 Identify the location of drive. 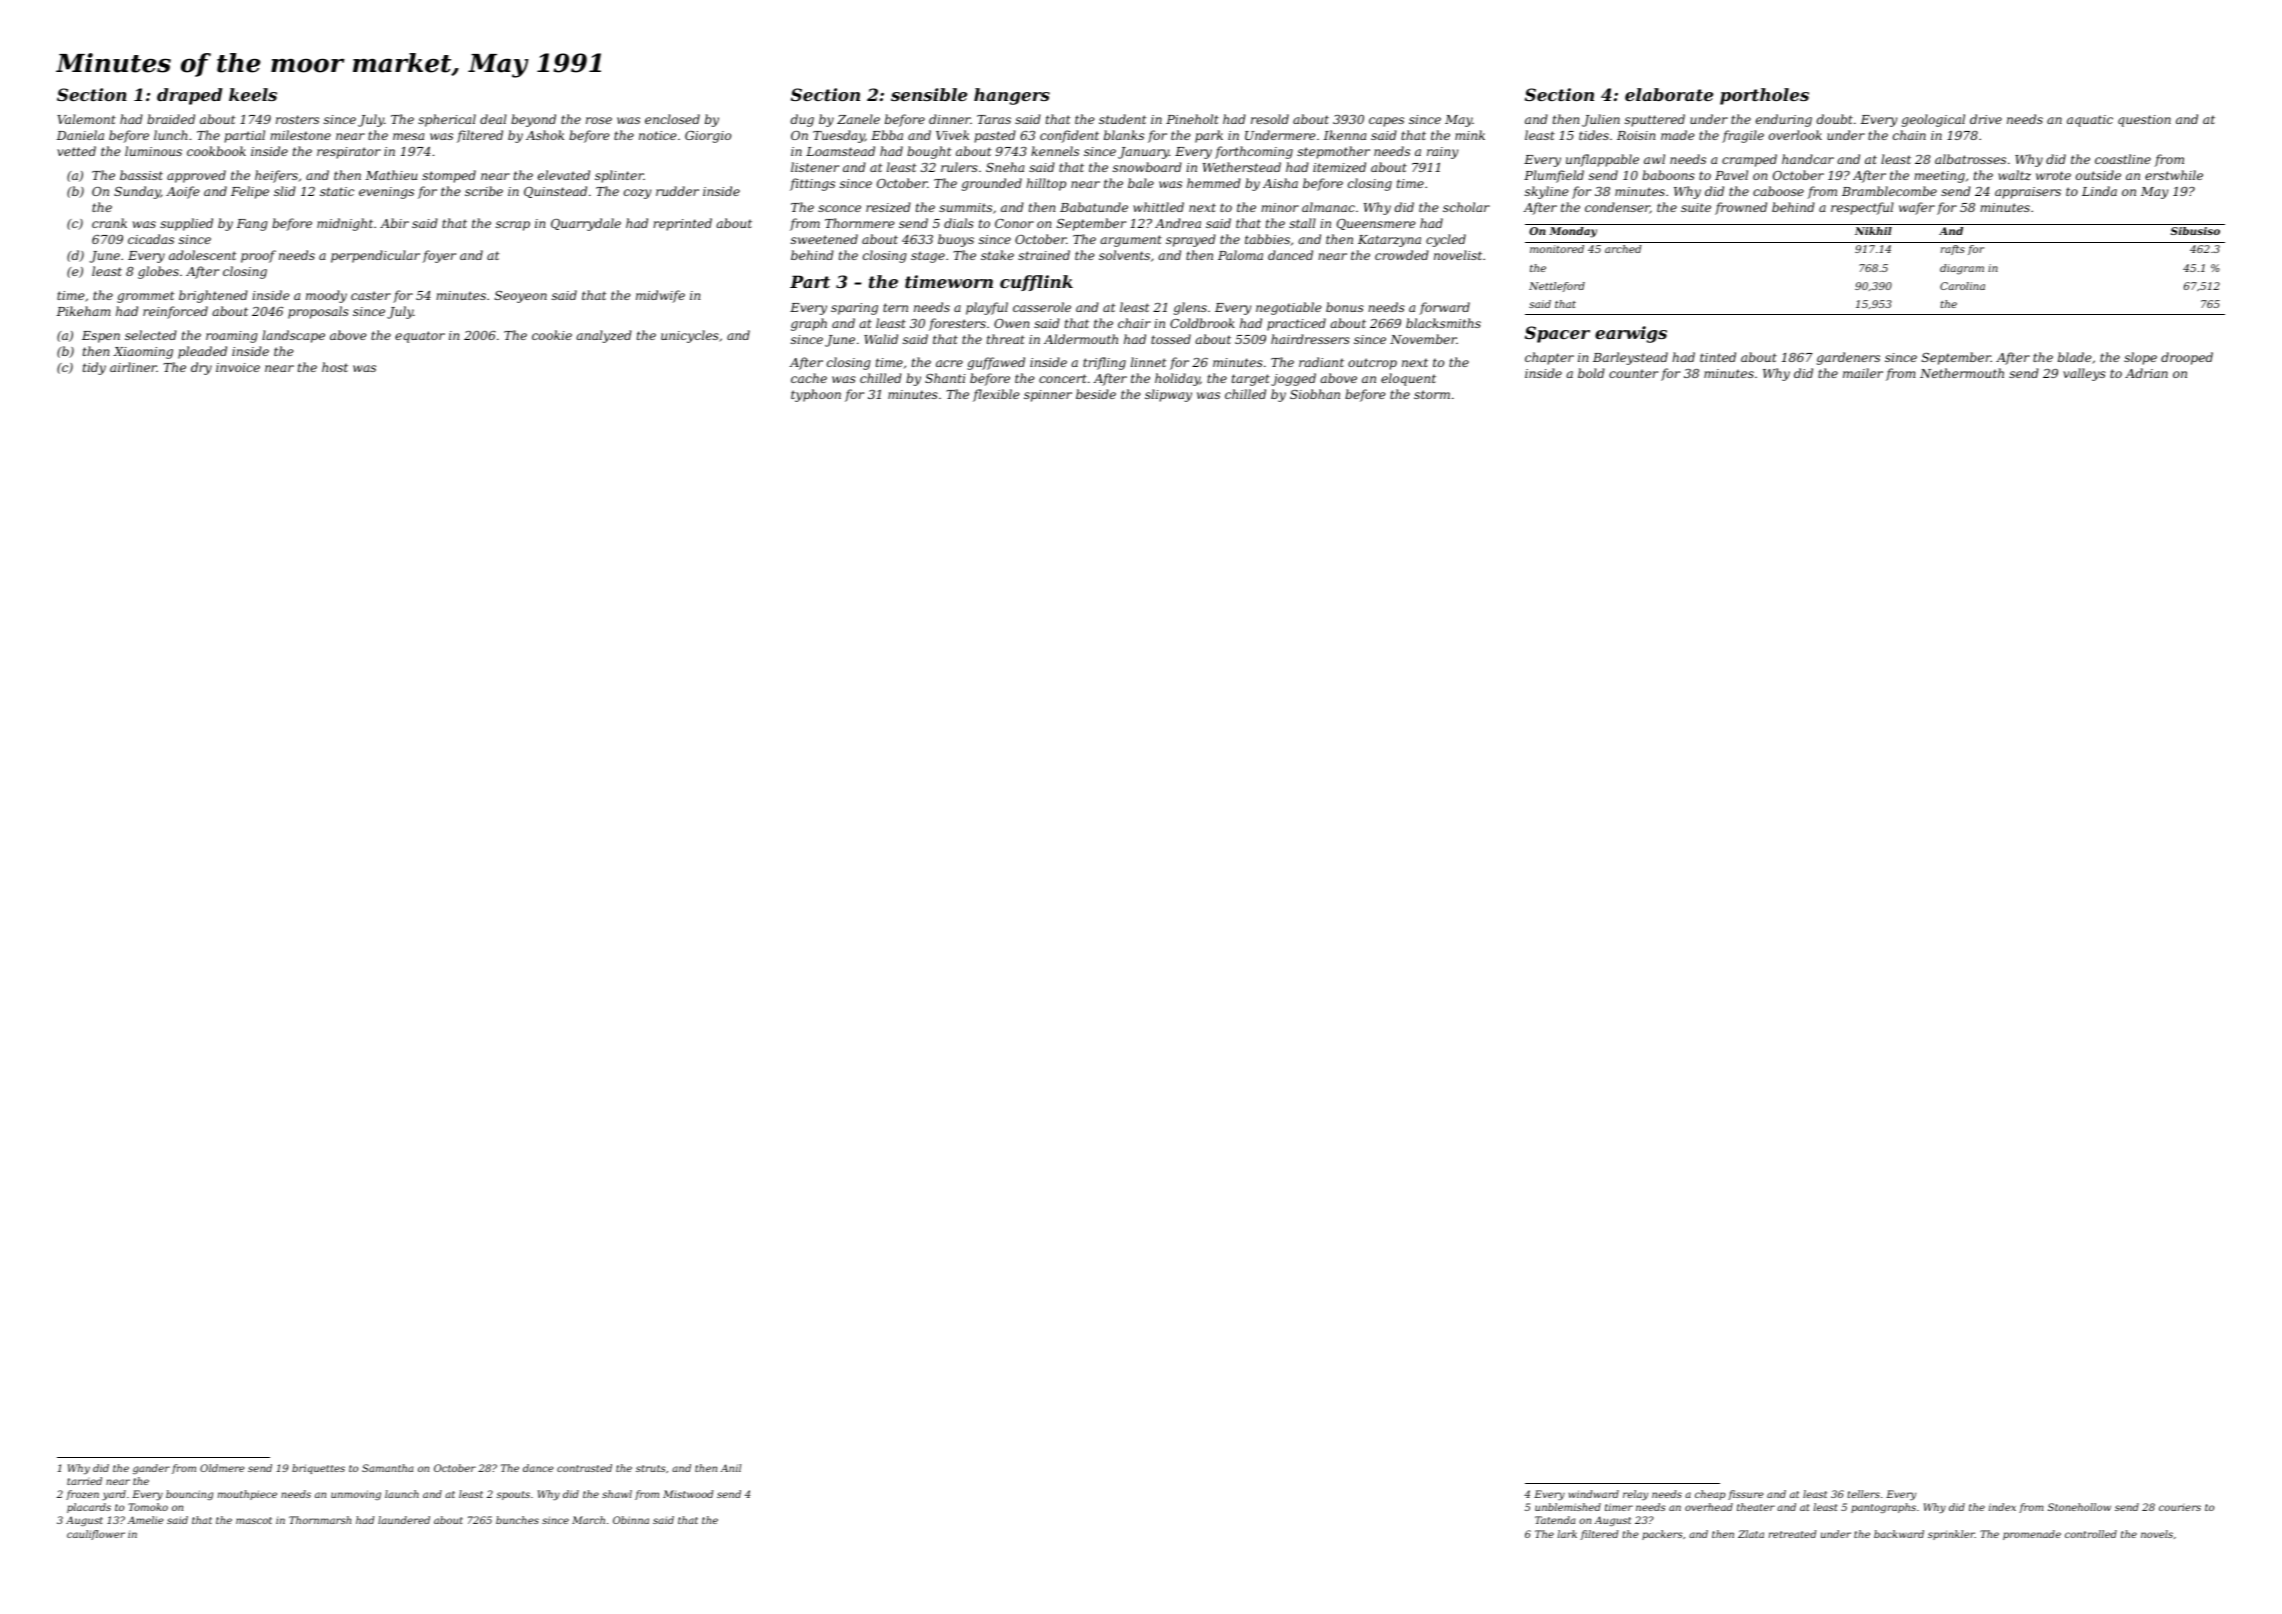
(1986, 119).
